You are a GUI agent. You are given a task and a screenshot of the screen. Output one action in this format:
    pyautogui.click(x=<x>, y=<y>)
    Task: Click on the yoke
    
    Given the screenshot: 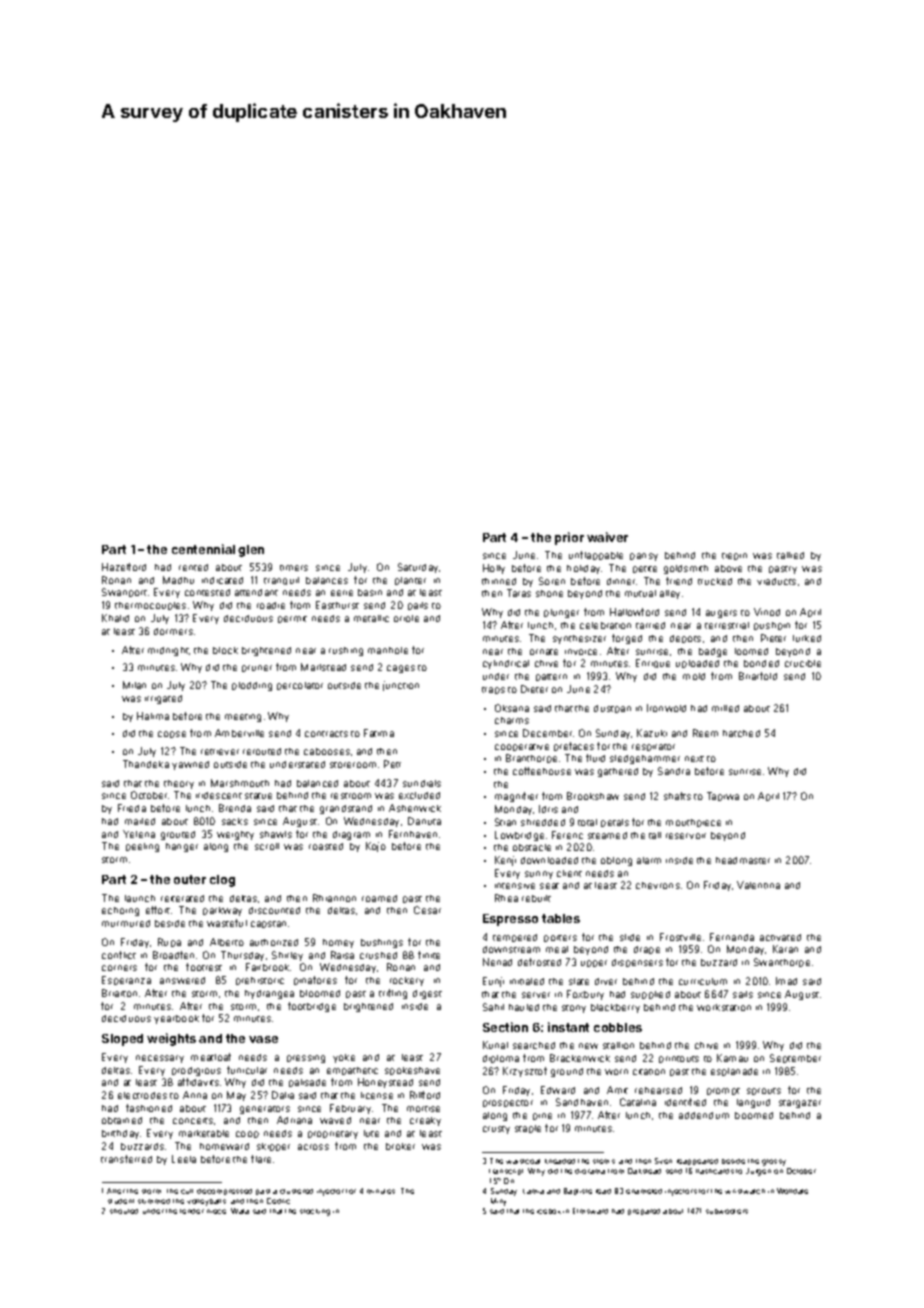 What is the action you would take?
    pyautogui.click(x=344, y=1058)
